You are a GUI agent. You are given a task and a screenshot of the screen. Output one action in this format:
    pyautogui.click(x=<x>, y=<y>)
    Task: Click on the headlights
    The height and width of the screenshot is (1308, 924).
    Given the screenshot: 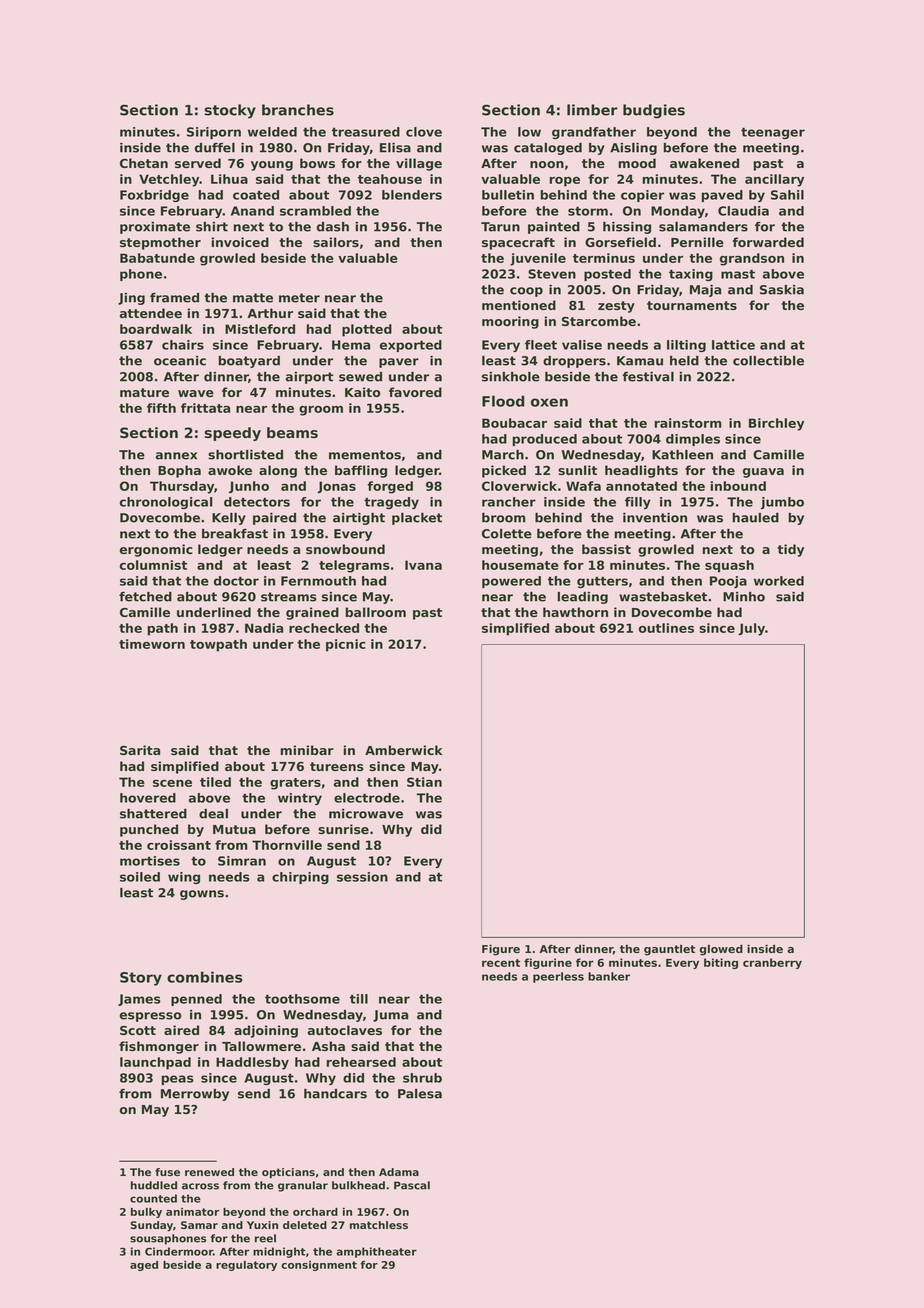 What is the action you would take?
    pyautogui.click(x=641, y=471)
